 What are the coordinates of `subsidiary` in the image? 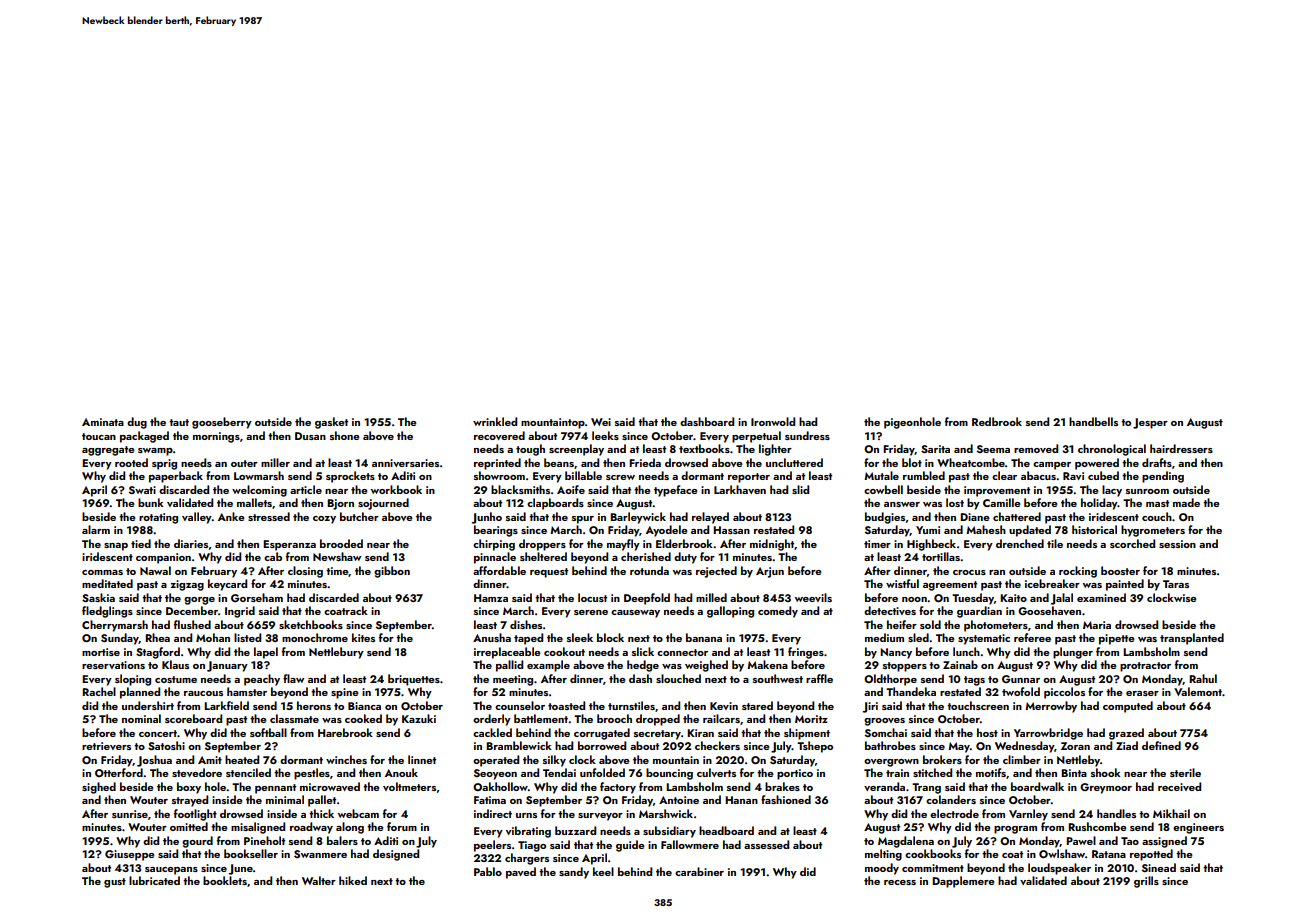 It's located at (669, 832).
